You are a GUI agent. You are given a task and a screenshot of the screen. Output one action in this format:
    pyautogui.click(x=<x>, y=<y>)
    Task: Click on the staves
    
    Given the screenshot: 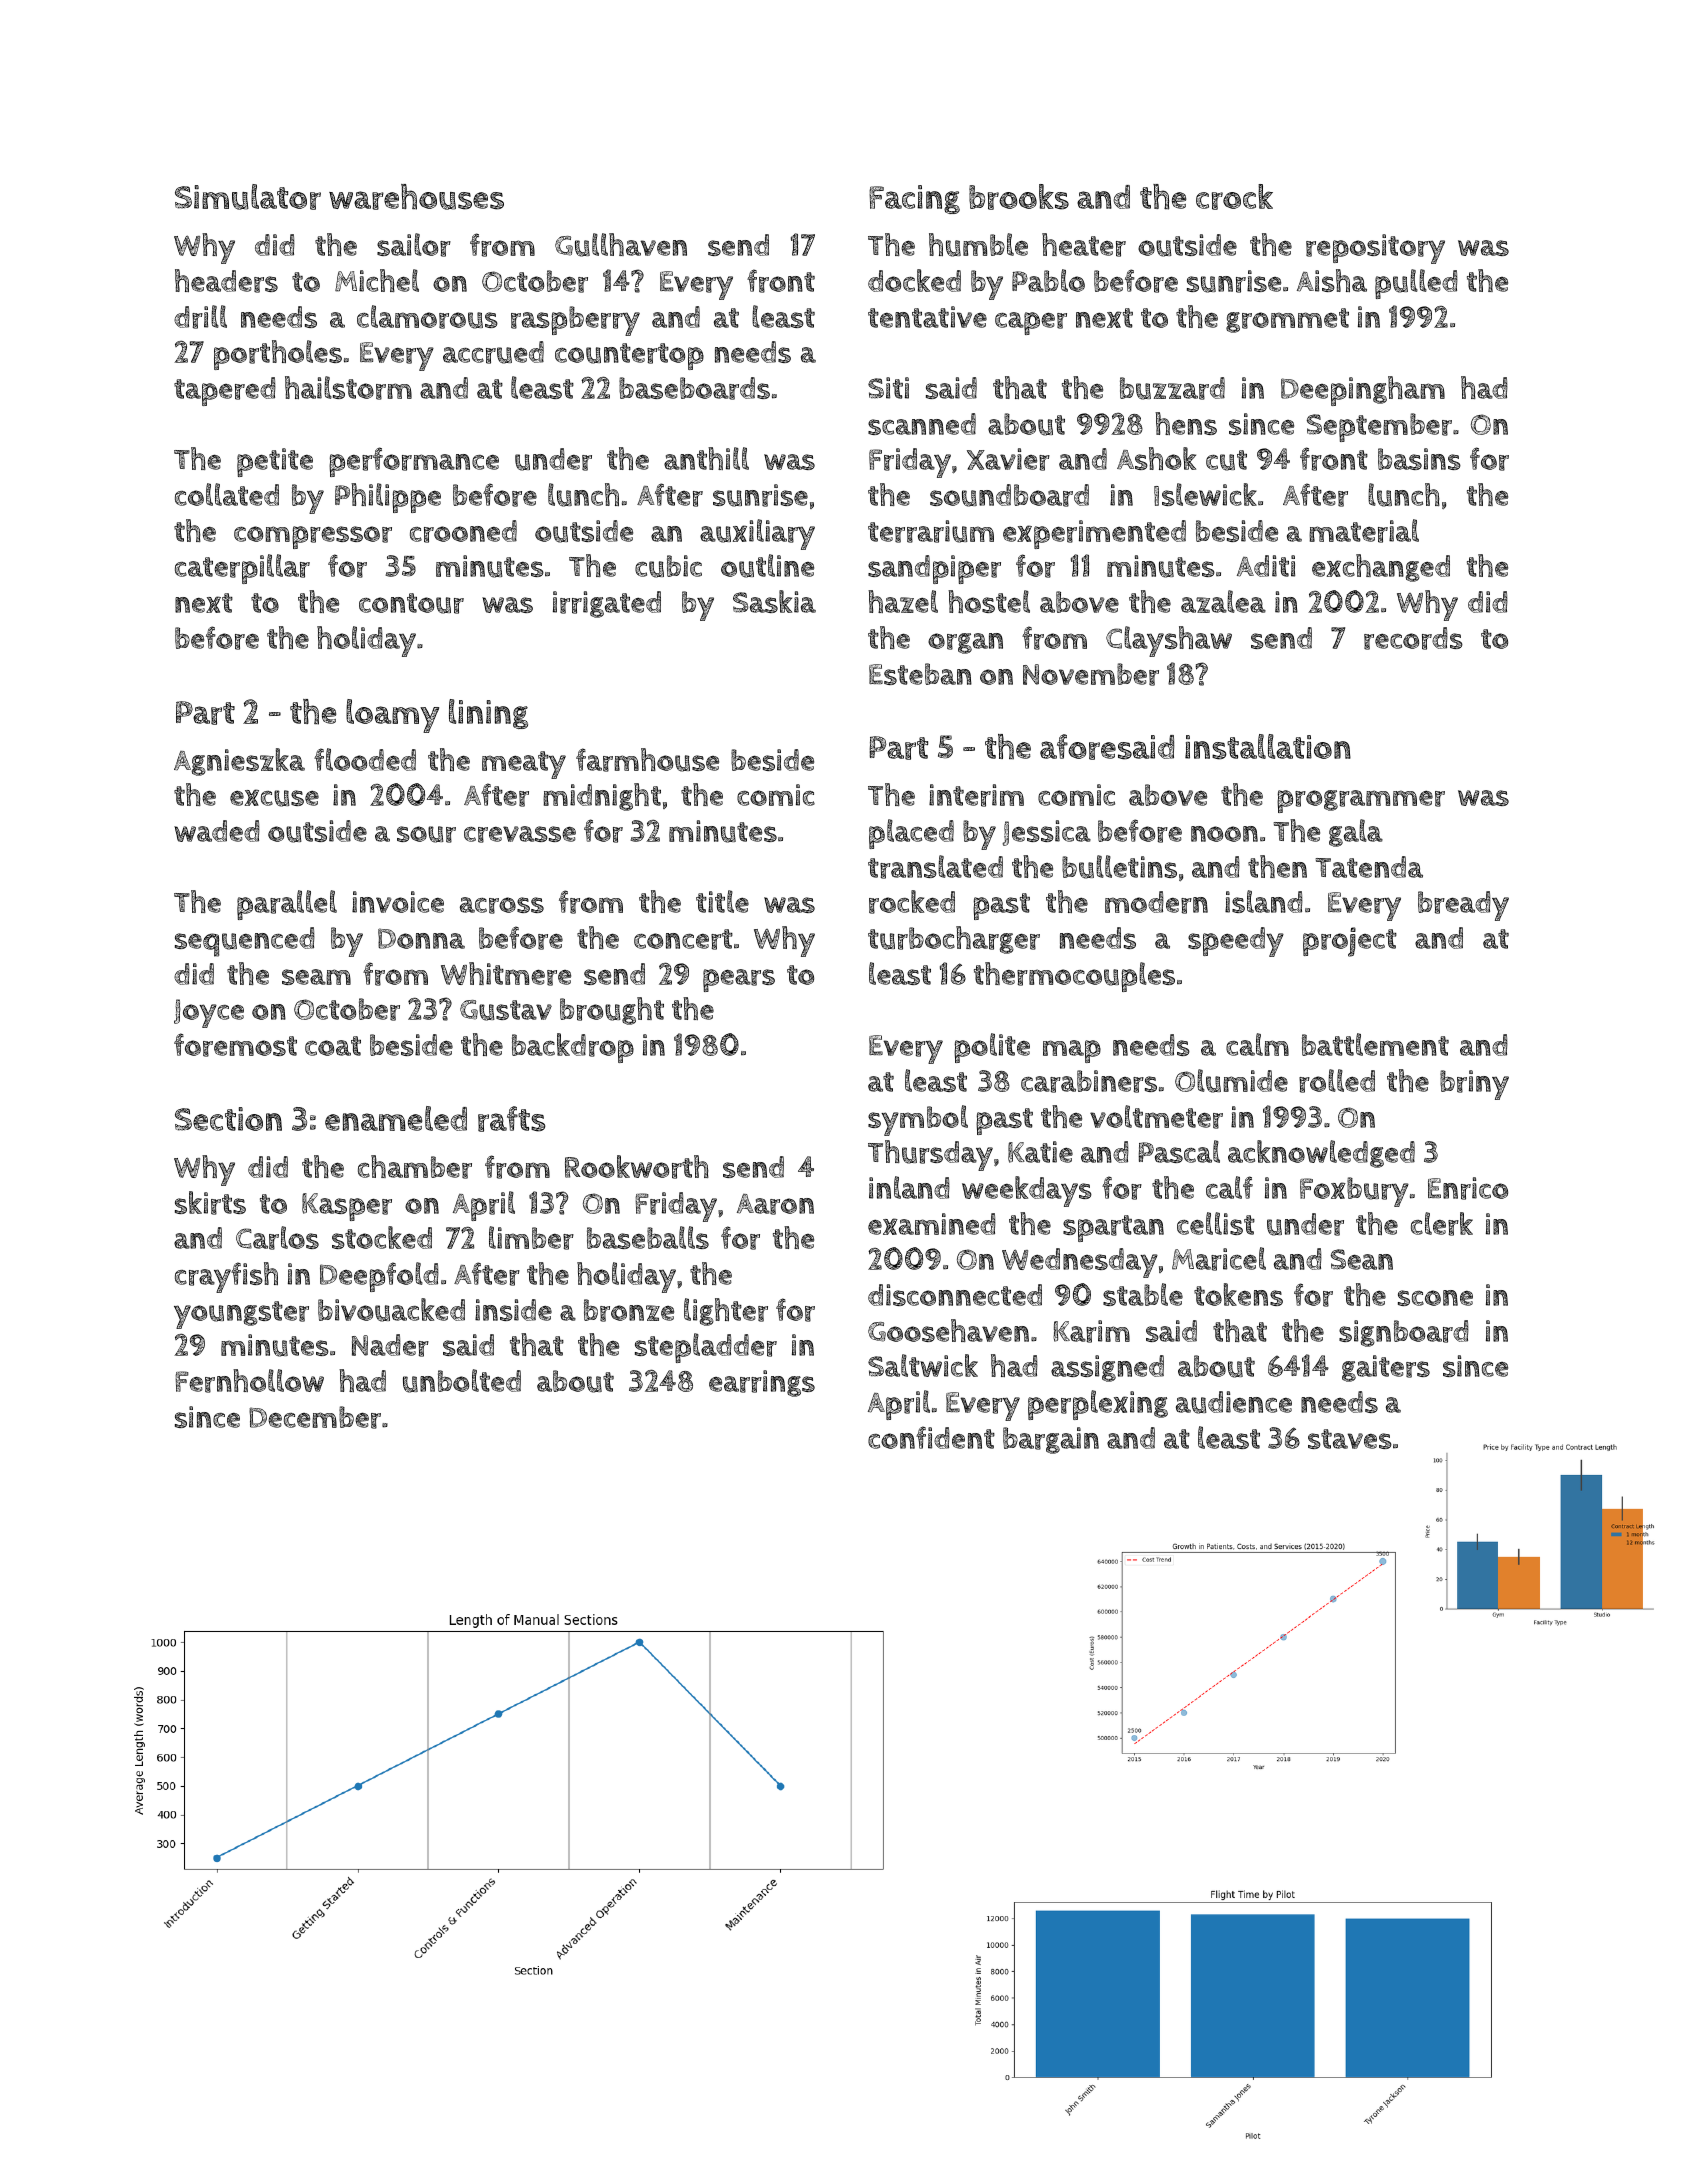 What is the action you would take?
    pyautogui.click(x=1350, y=1439)
